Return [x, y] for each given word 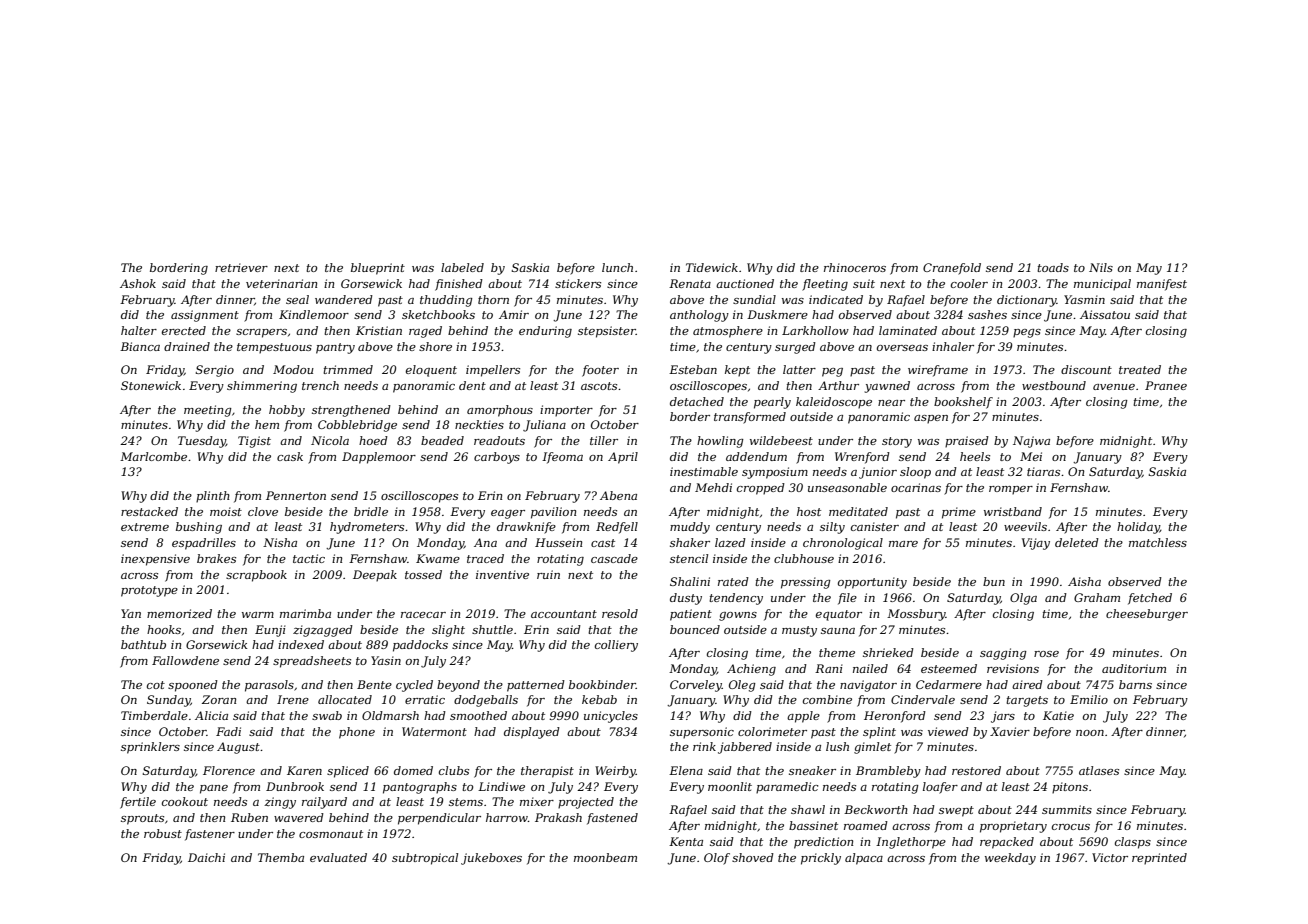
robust [163, 833]
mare [903, 544]
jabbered [745, 748]
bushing [199, 528]
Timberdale [154, 715]
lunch [617, 267]
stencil [689, 558]
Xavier [1010, 731]
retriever [241, 267]
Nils [1101, 267]
